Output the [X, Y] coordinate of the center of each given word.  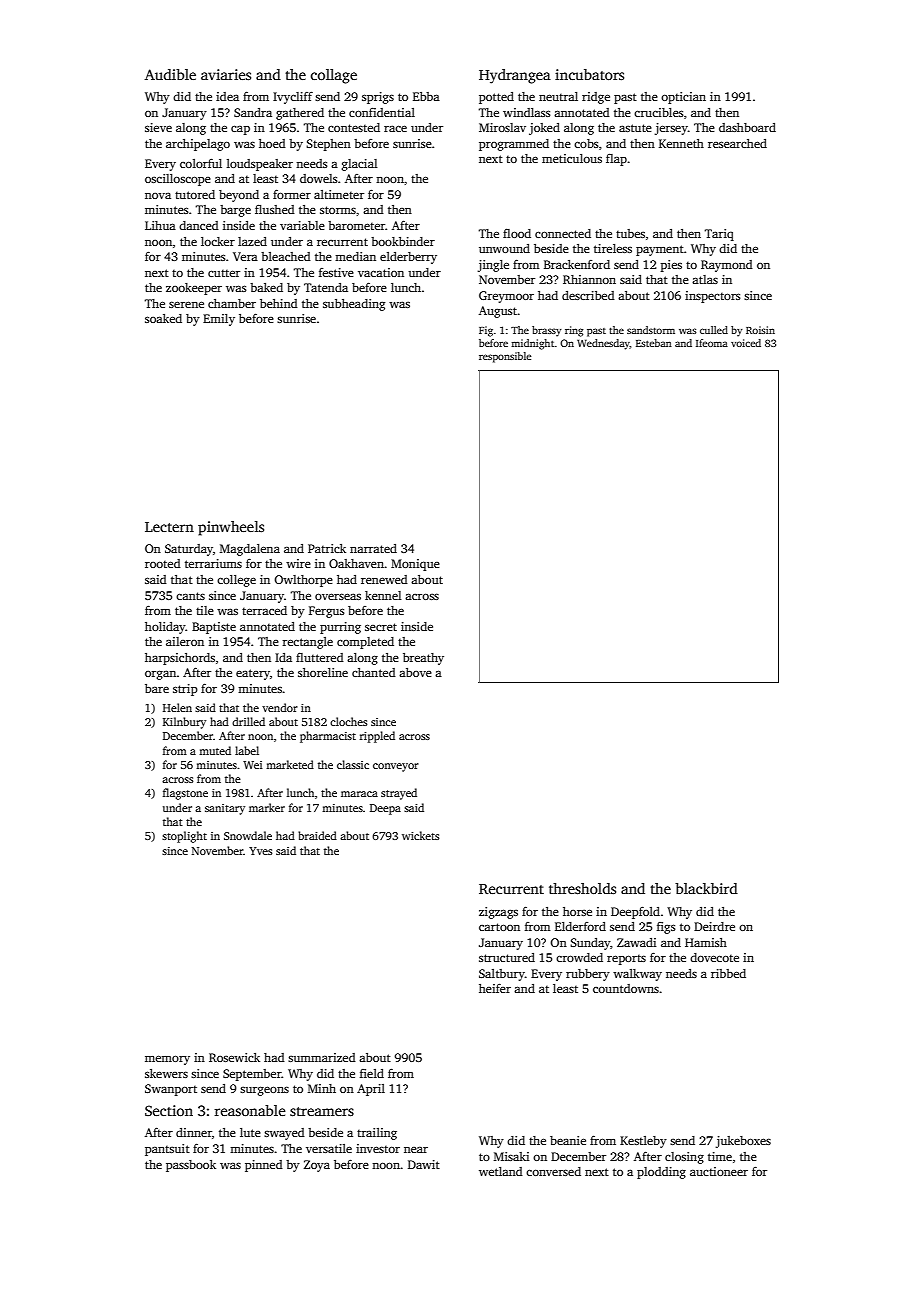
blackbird [706, 888]
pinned [264, 1166]
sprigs [378, 98]
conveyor [396, 767]
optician [683, 98]
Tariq [719, 235]
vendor [280, 707]
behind [279, 303]
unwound [504, 248]
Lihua [160, 225]
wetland [501, 1171]
